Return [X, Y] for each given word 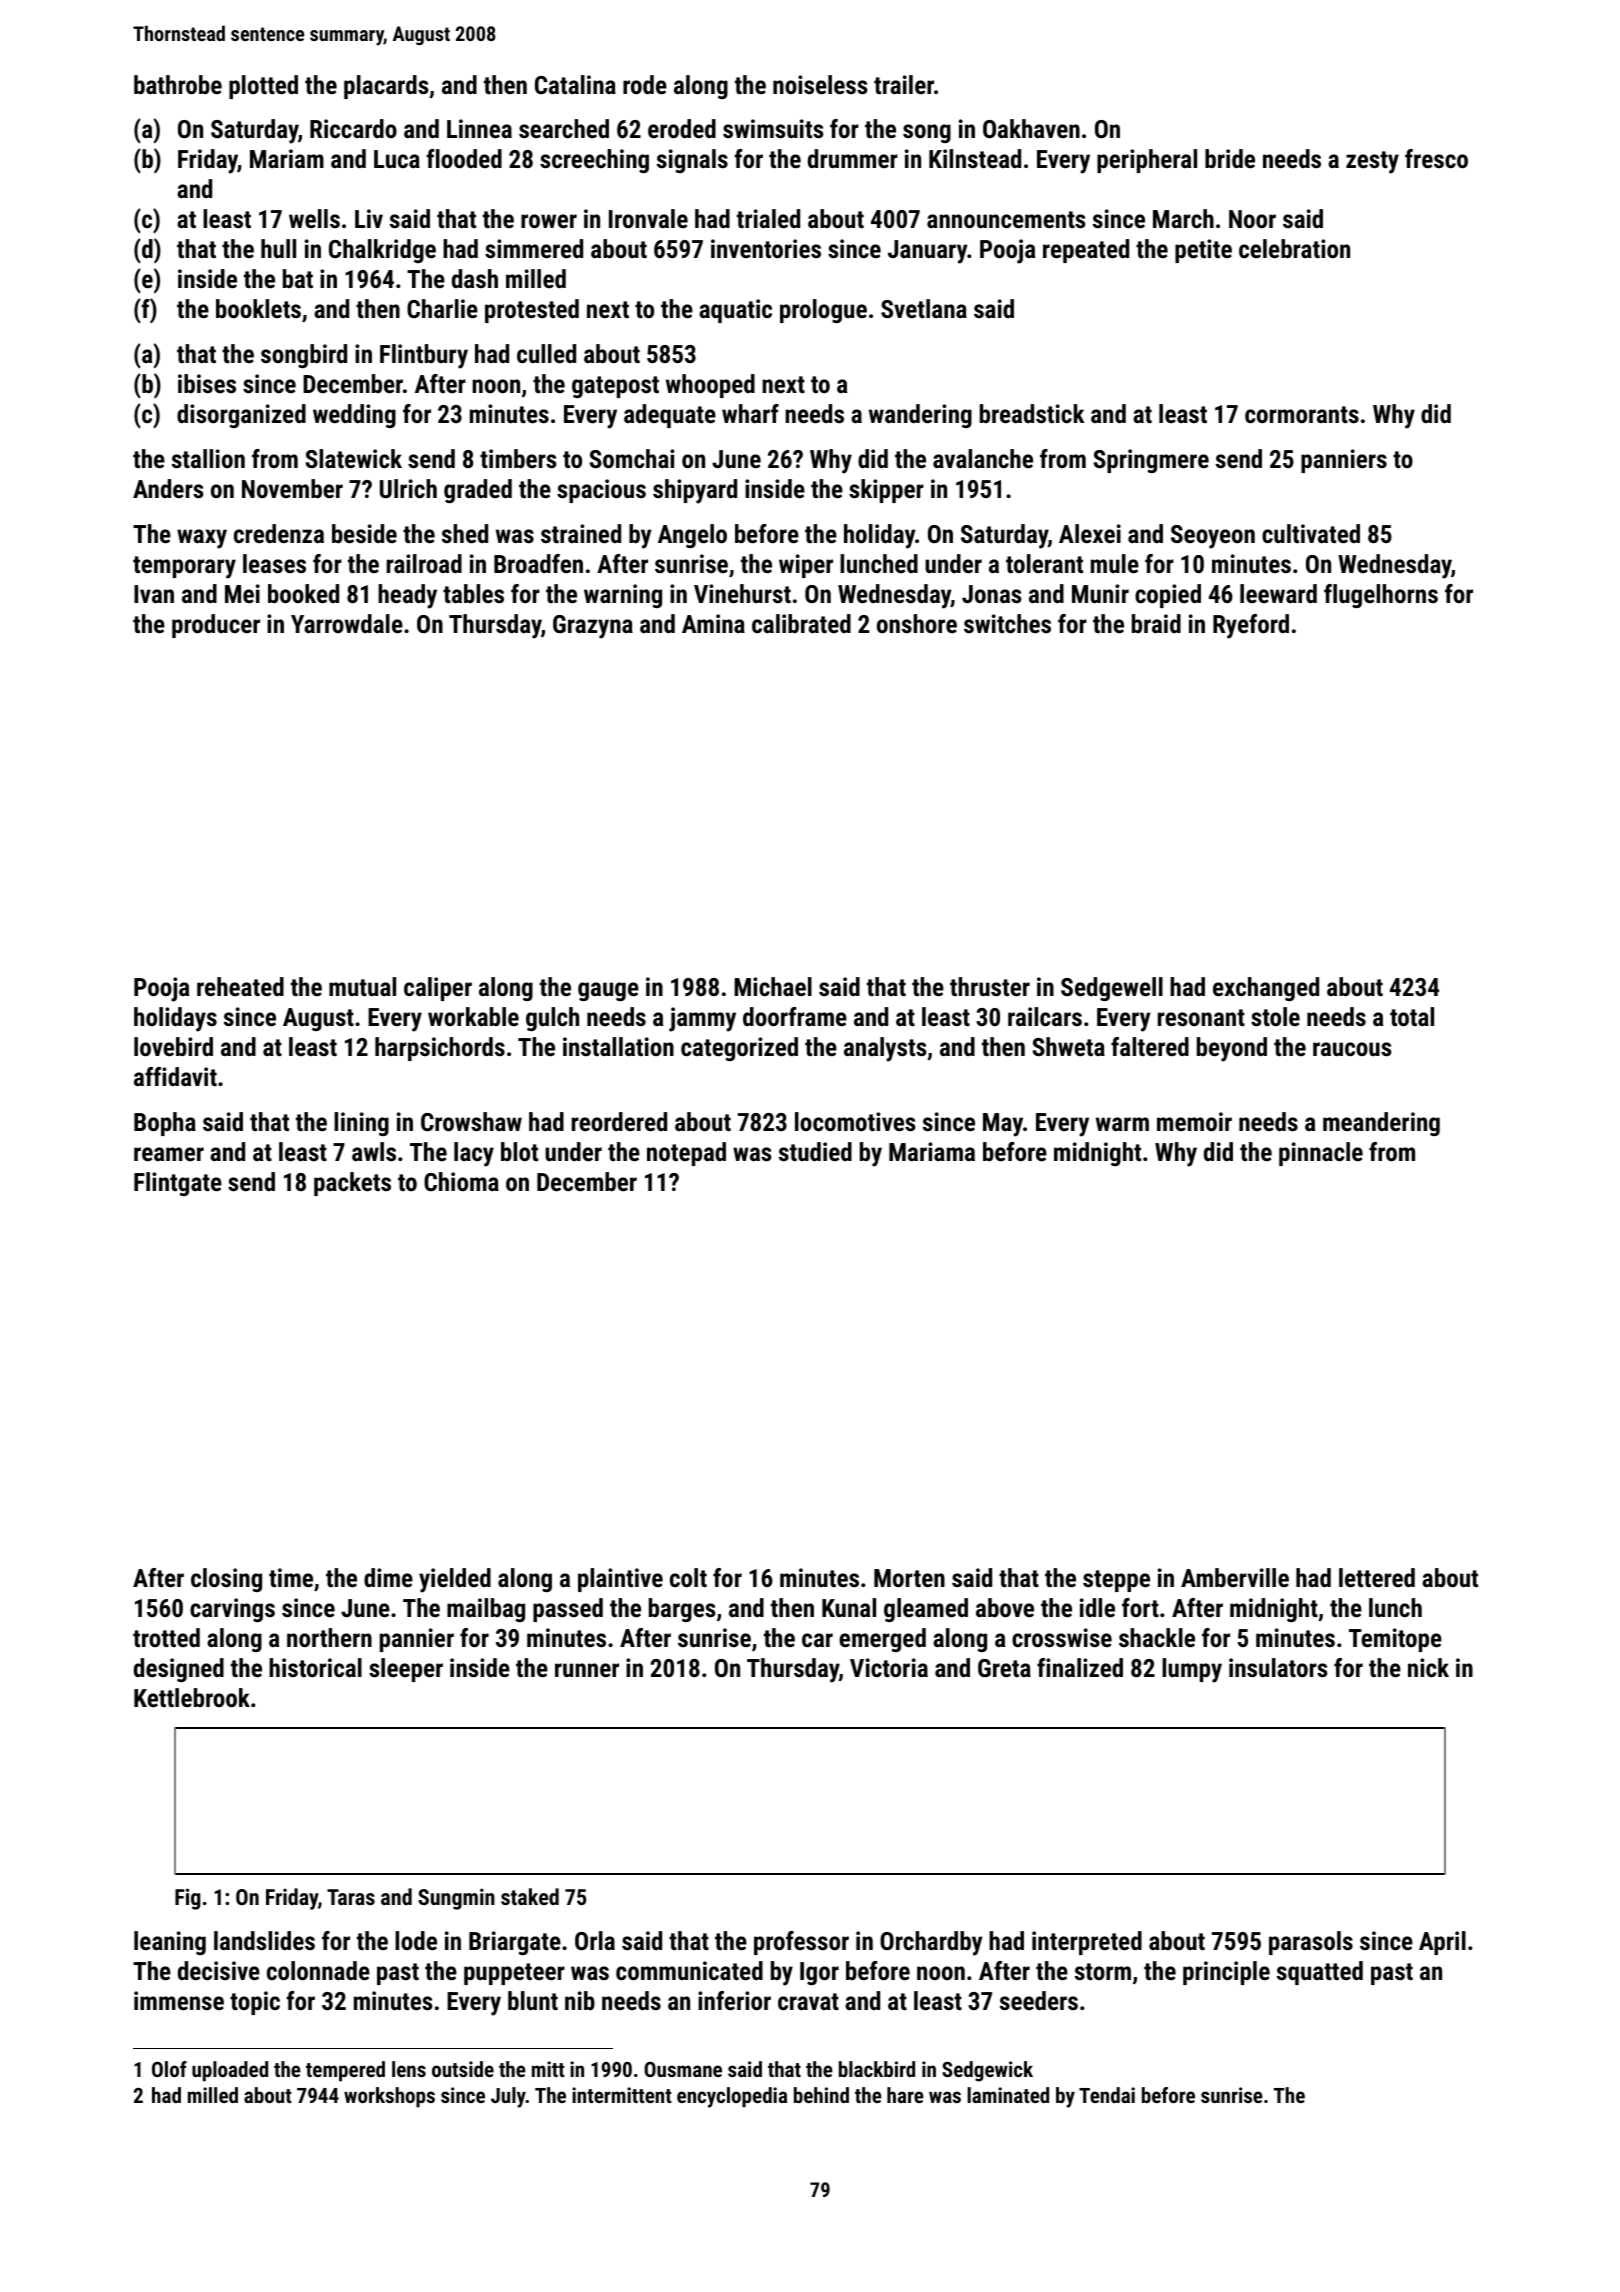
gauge [608, 991]
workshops [389, 2097]
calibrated [801, 623]
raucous [1352, 1049]
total [1412, 1016]
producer [216, 626]
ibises [207, 383]
